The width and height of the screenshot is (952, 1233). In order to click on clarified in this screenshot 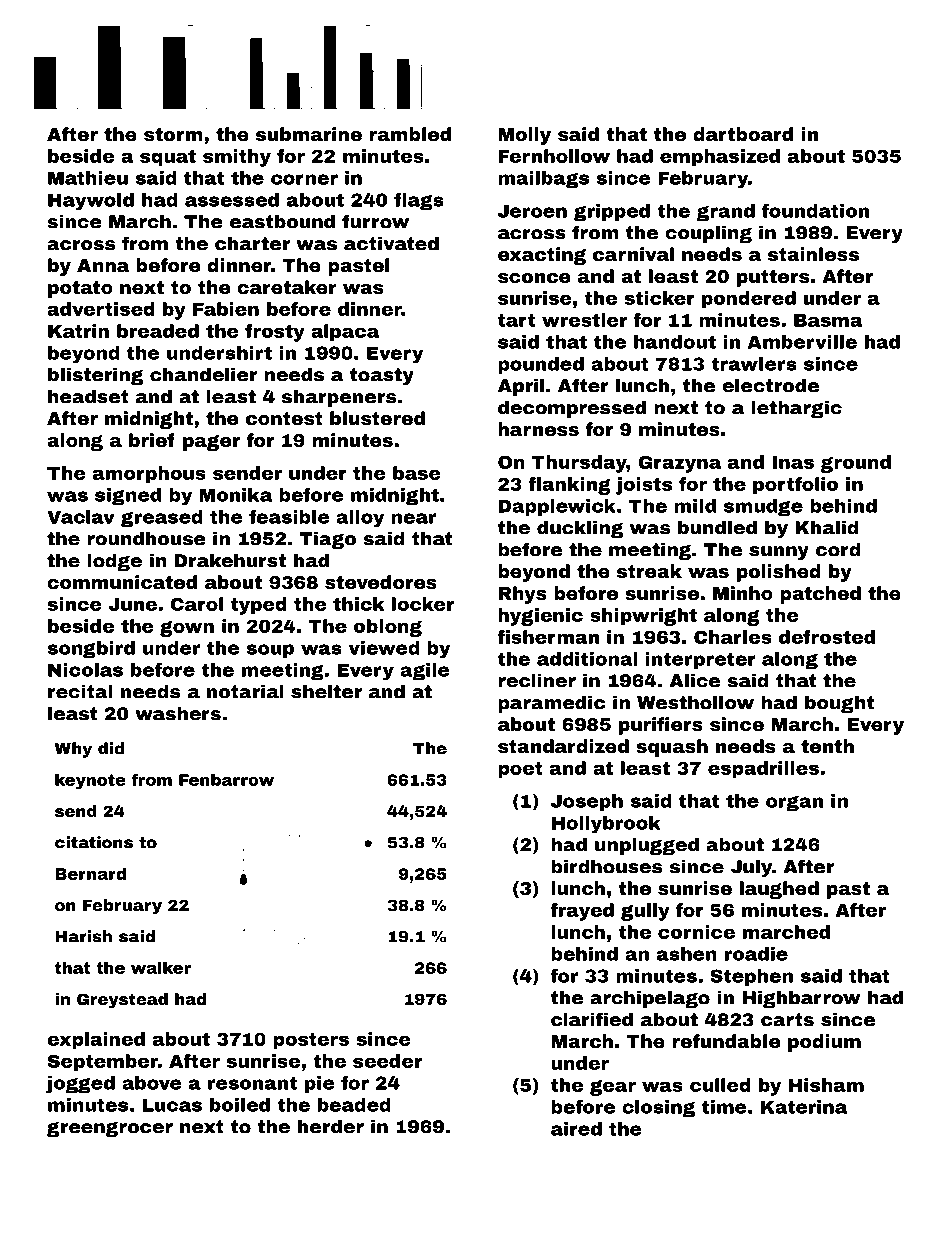, I will do `click(592, 1019)`.
